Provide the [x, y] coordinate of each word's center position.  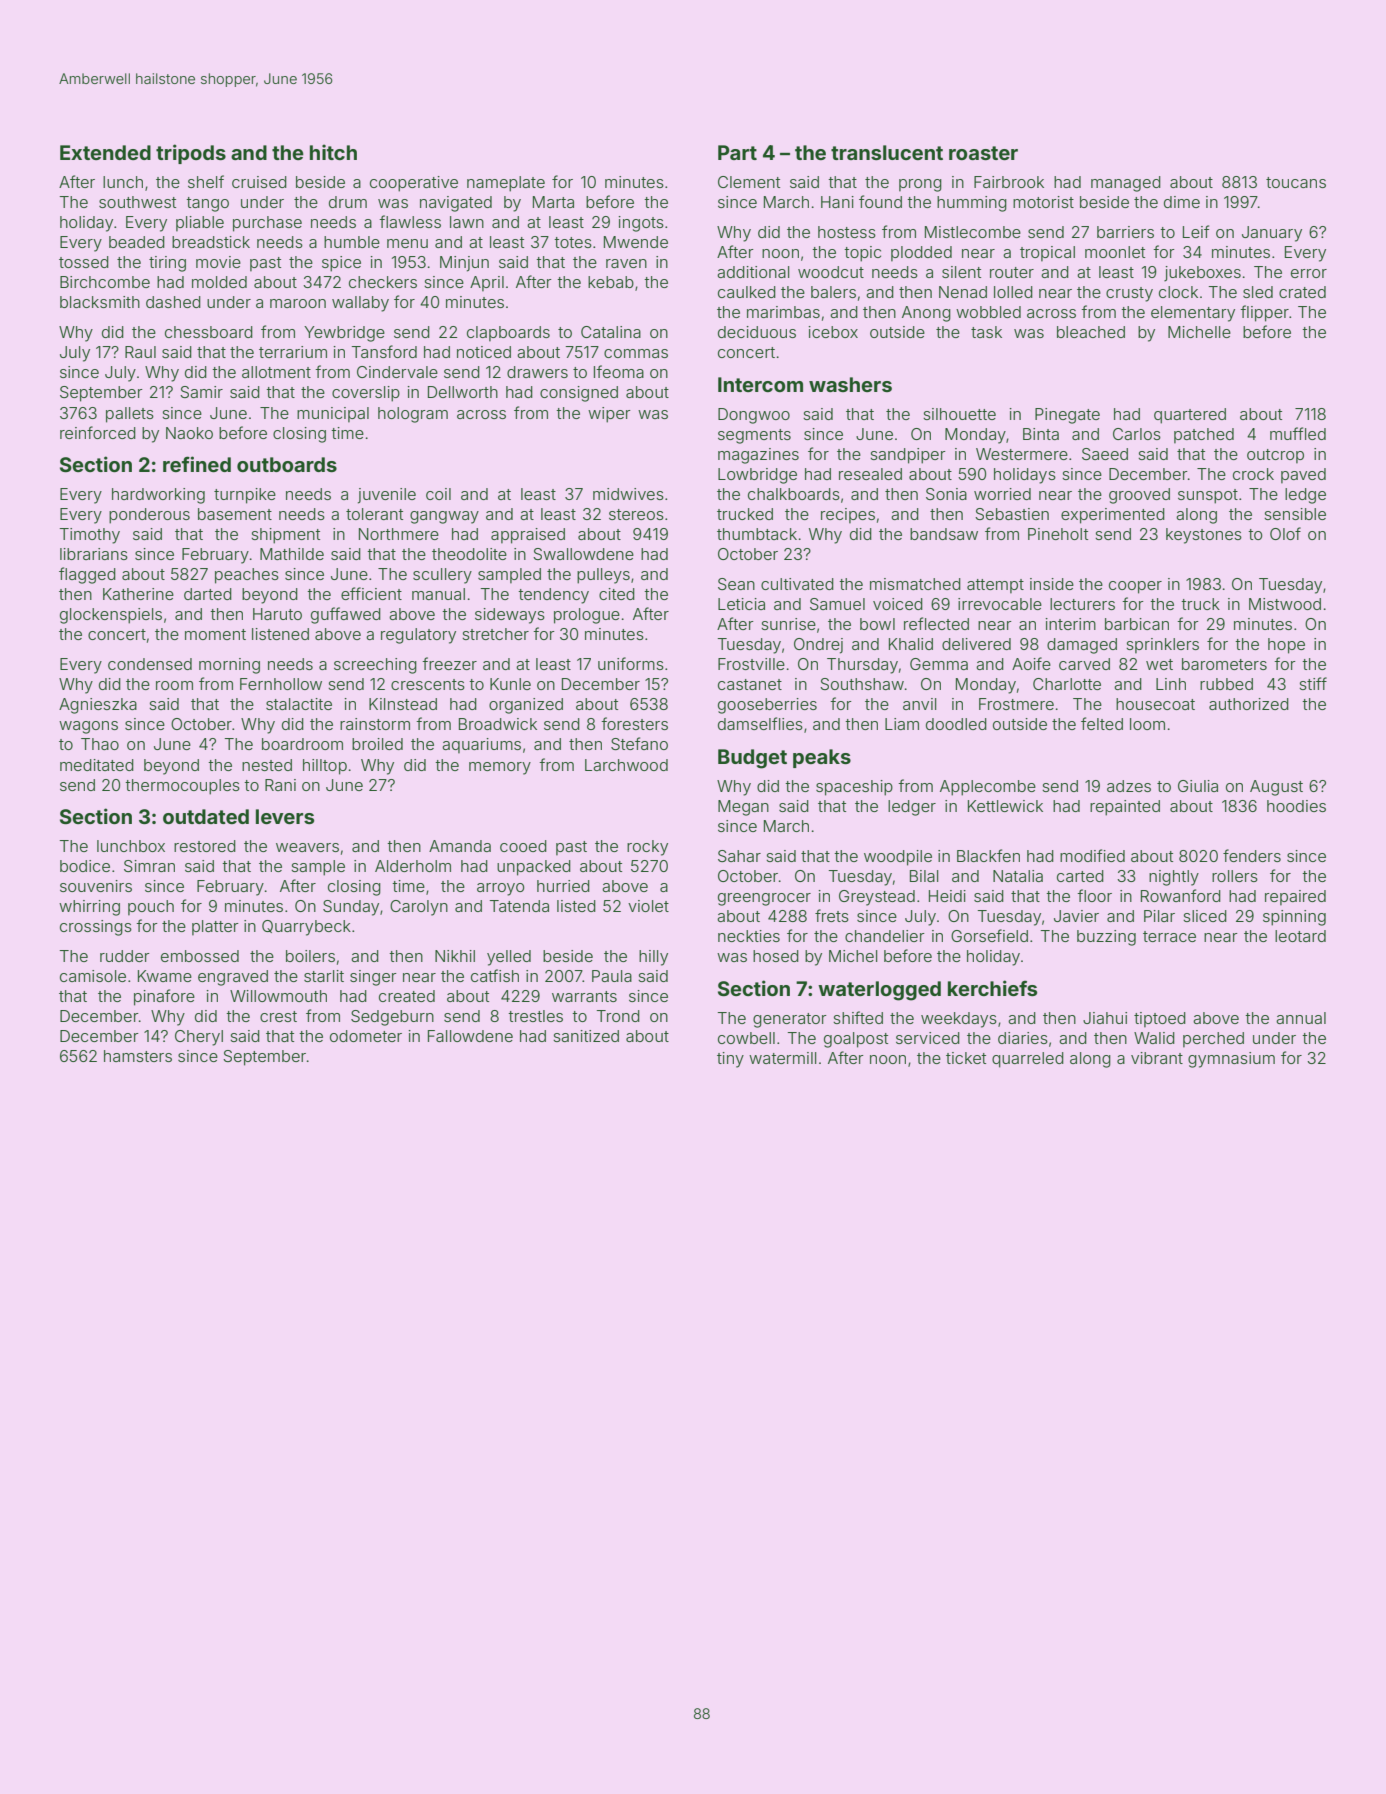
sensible [1295, 514]
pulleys [603, 576]
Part [737, 152]
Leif [1196, 231]
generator [790, 1020]
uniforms [631, 663]
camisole [93, 976]
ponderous [149, 516]
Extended [105, 152]
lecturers [1082, 604]
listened [280, 634]
